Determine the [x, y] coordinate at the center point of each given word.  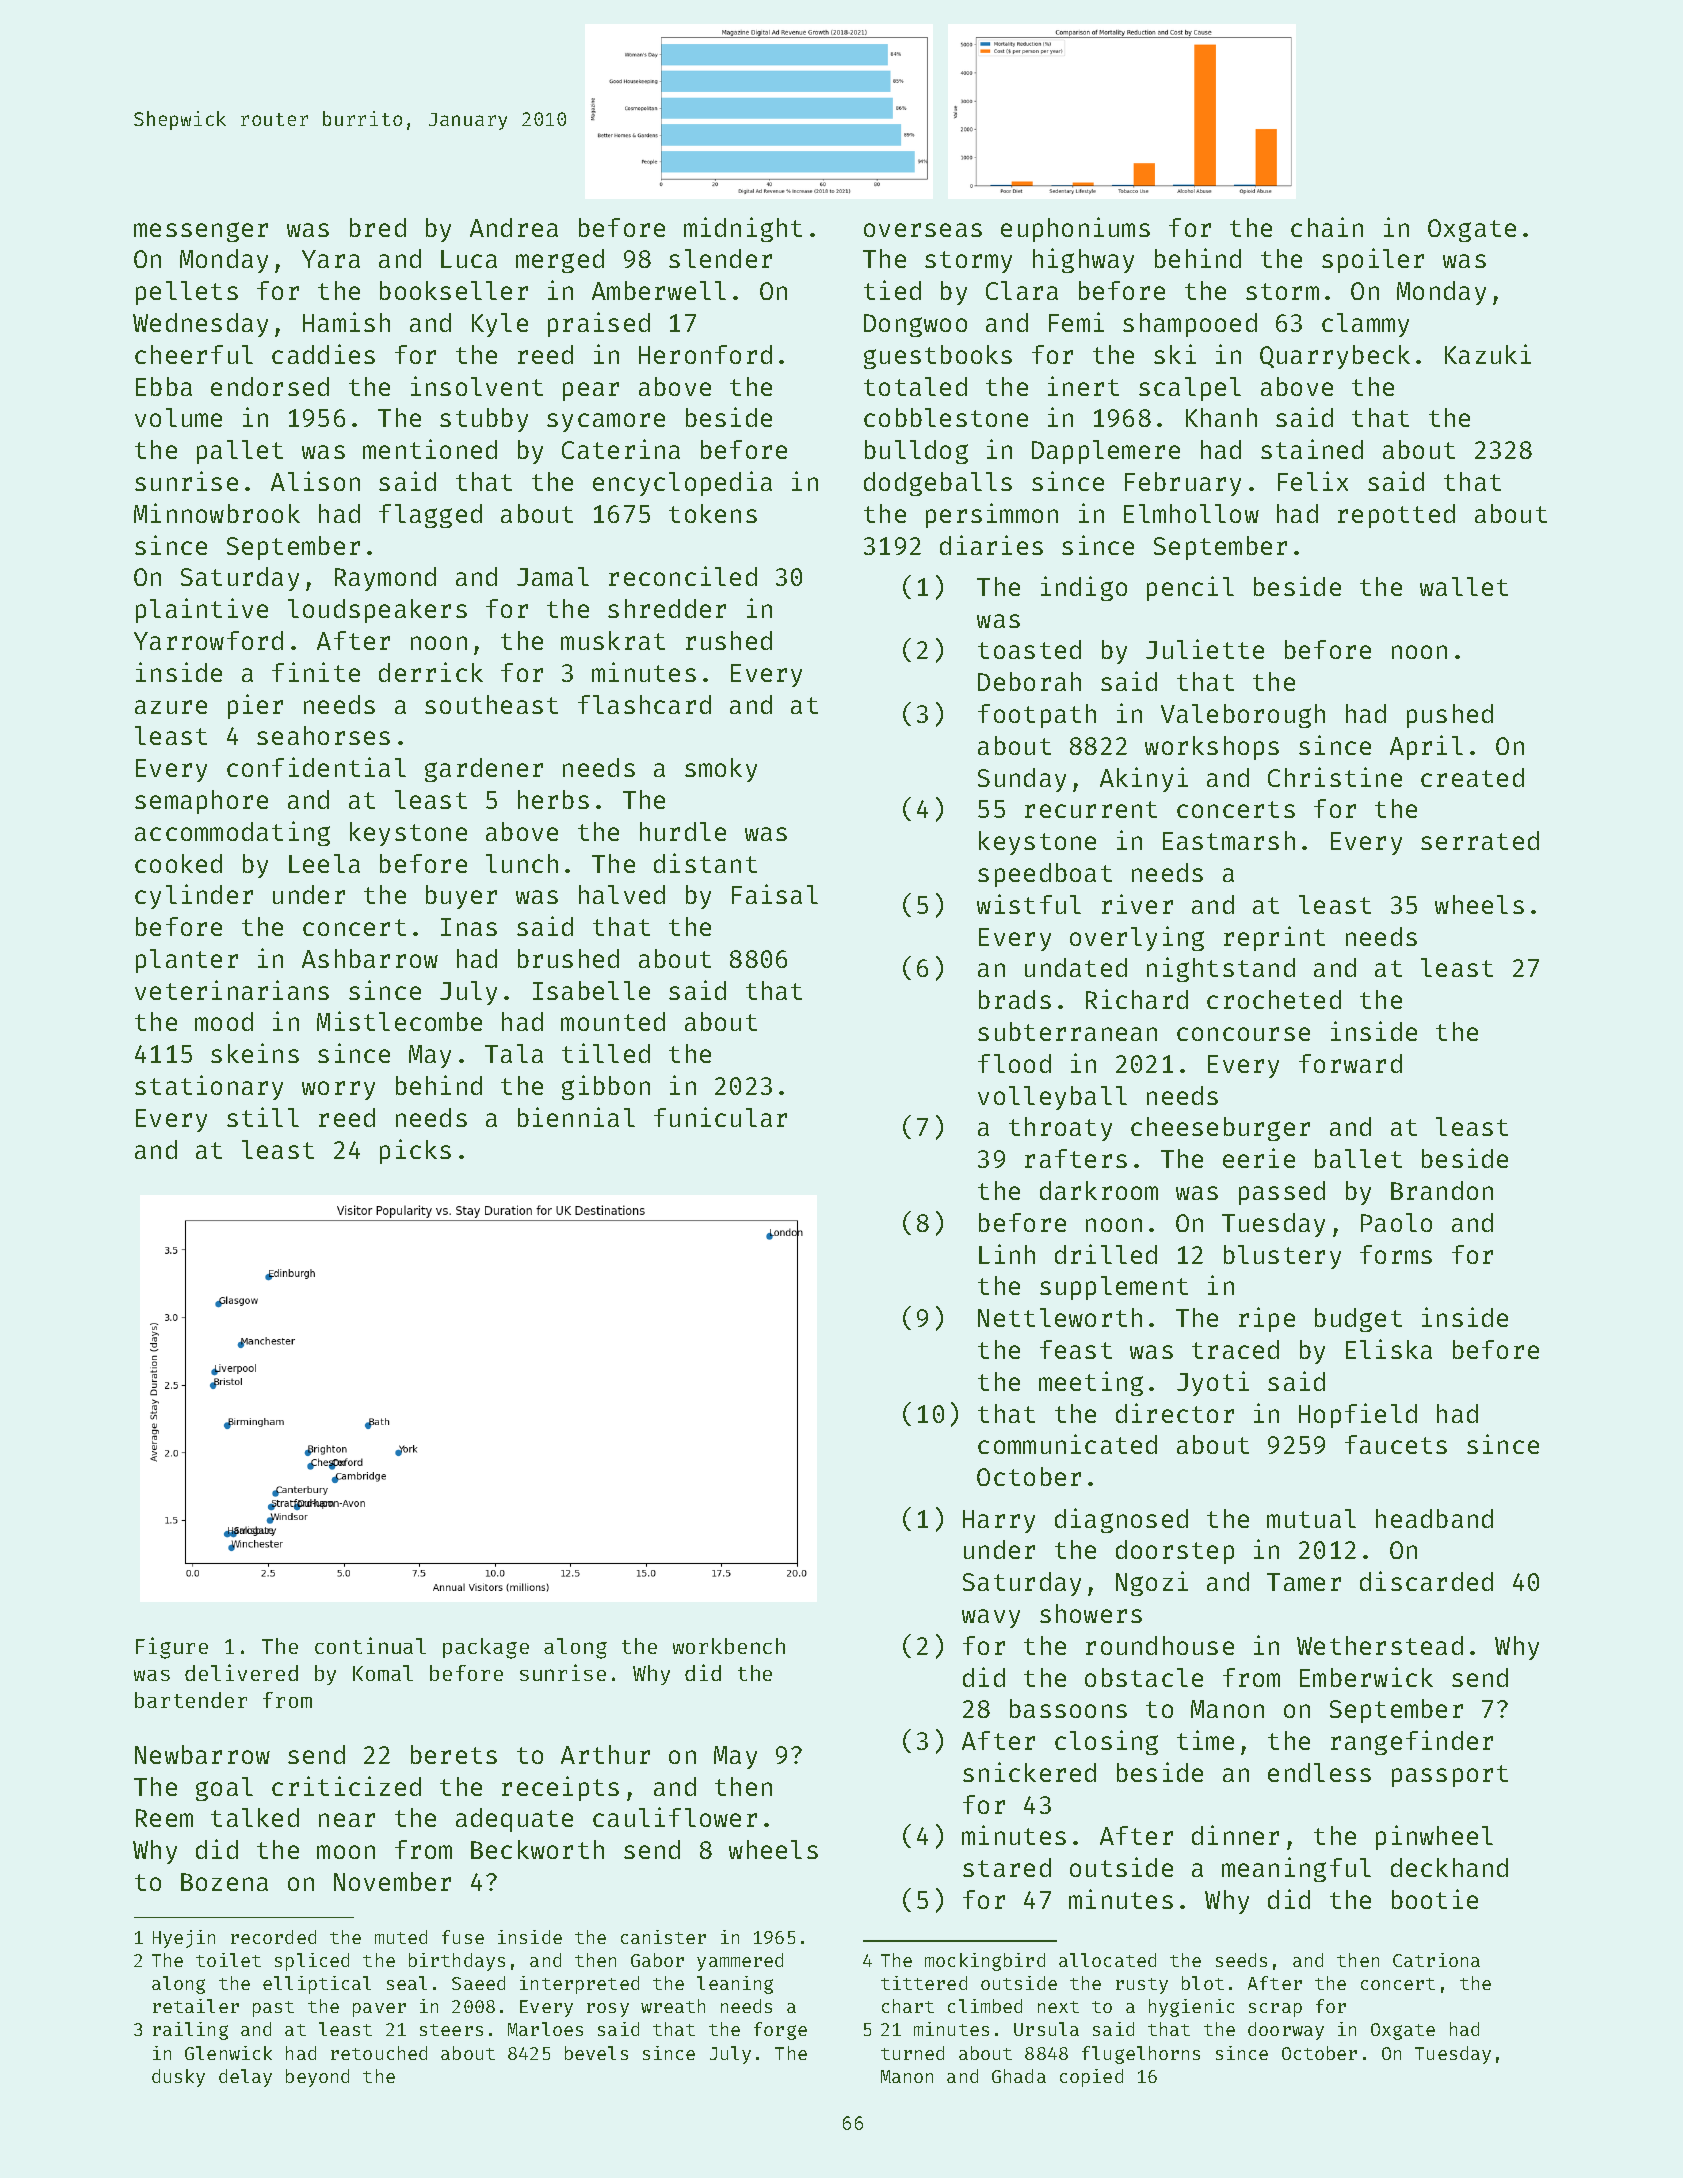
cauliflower [675, 1817]
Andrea [514, 227]
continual [370, 1645]
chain [1327, 227]
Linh [1007, 1254]
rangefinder [1412, 1742]
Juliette [1205, 649]
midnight [743, 229]
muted [401, 1937]
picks [415, 1151]
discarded [1426, 1581]
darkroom [1099, 1190]
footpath [1037, 716]
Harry [999, 1521]
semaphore [201, 802]
